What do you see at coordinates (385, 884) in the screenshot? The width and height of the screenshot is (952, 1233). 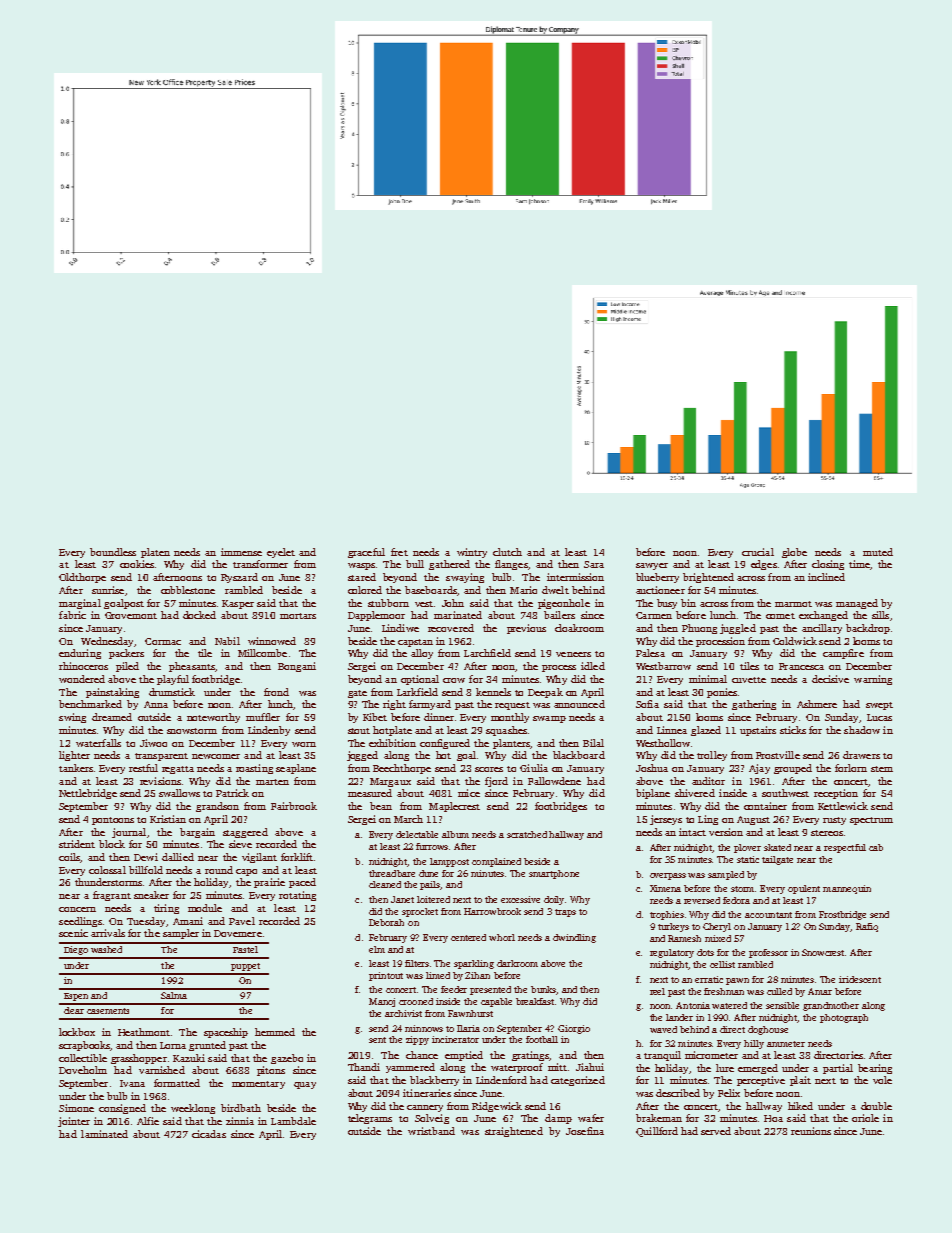 I see `cleaned` at bounding box center [385, 884].
